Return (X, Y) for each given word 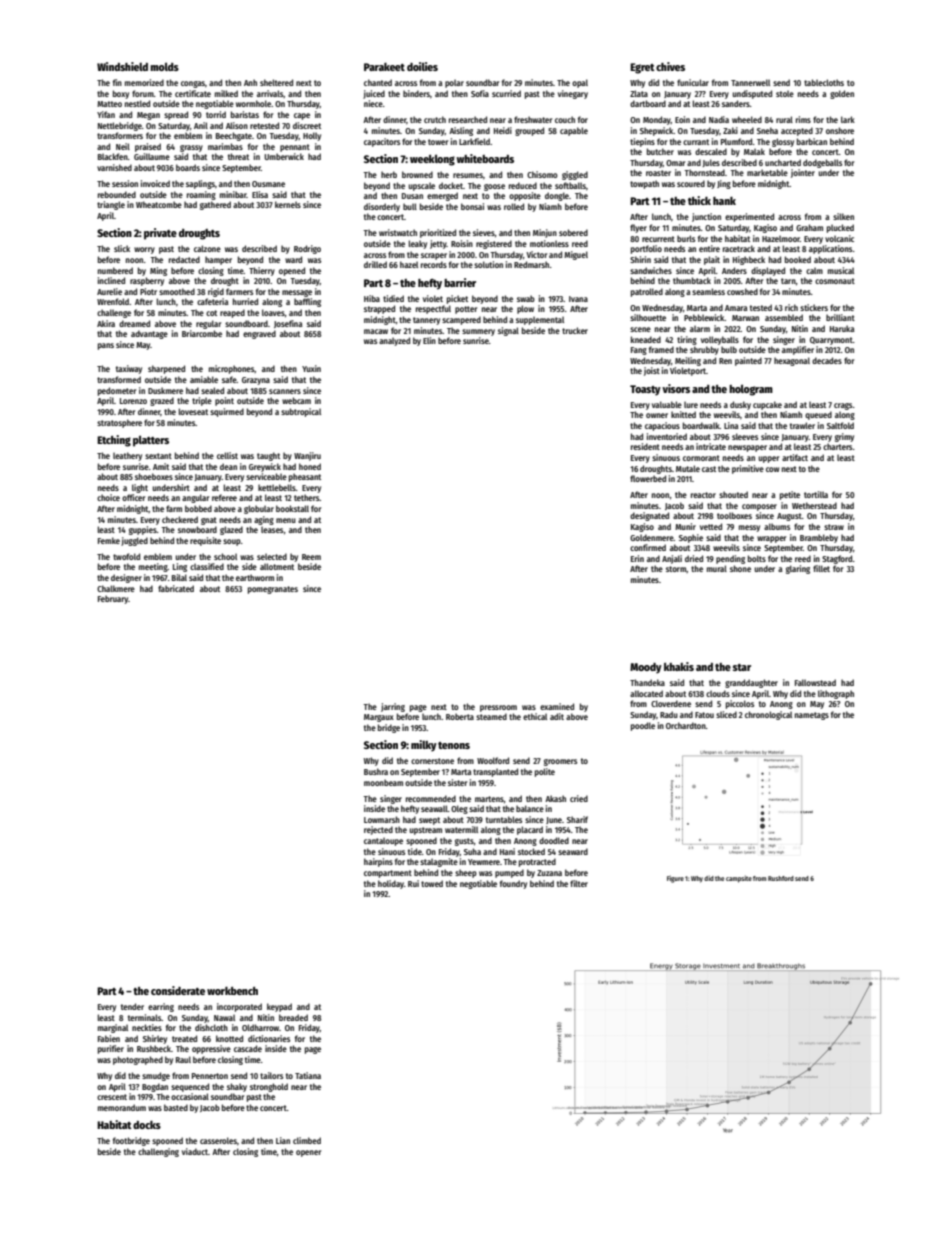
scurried (506, 93)
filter (579, 883)
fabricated (176, 588)
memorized (144, 82)
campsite (739, 879)
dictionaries (269, 1038)
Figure (675, 879)
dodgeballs (822, 163)
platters (151, 441)
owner (657, 415)
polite (545, 772)
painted (748, 361)
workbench (232, 991)
